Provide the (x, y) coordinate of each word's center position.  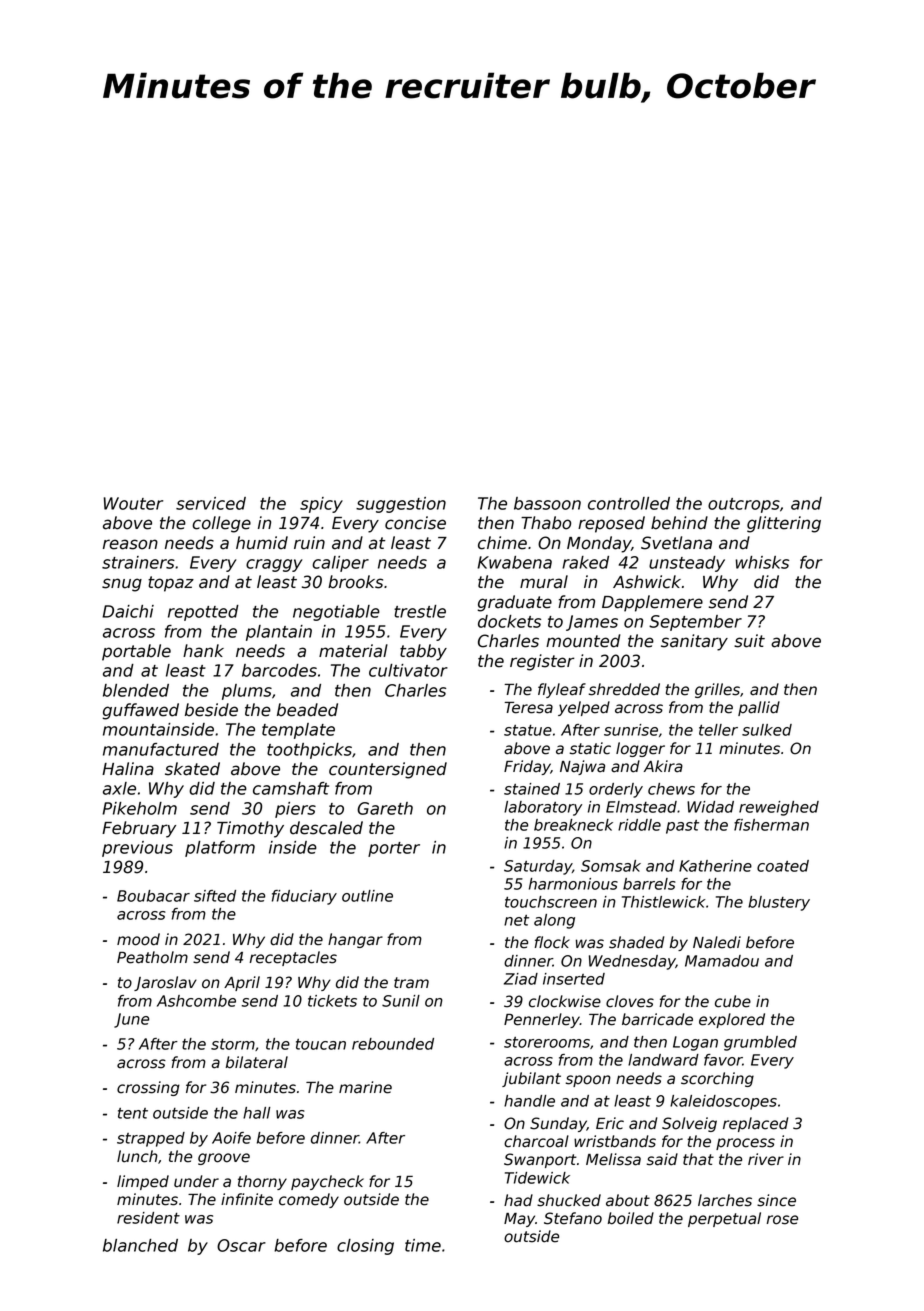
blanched (140, 1245)
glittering (784, 524)
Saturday (538, 867)
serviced (211, 503)
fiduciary (304, 897)
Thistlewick (663, 902)
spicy (321, 505)
